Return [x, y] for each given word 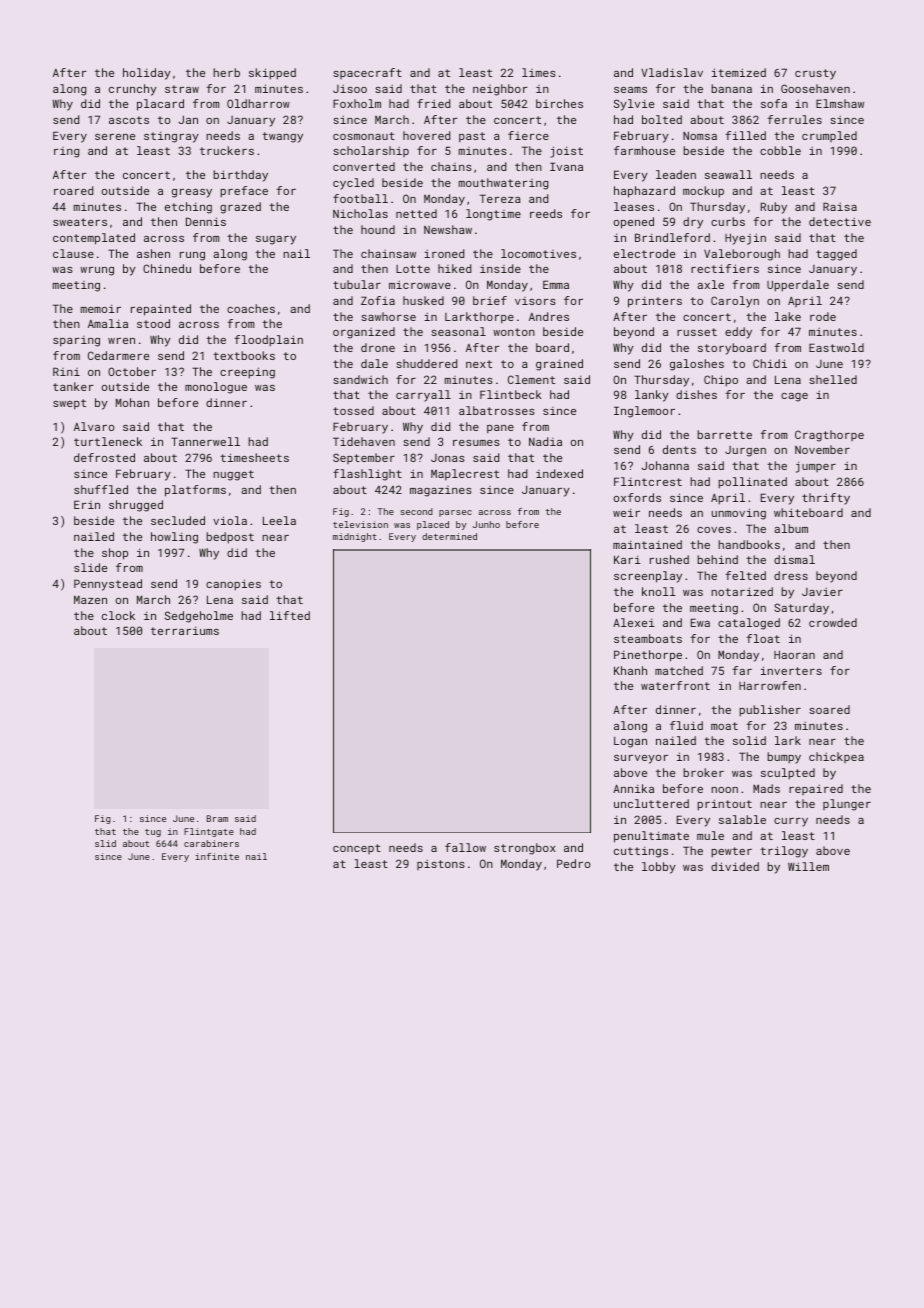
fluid [686, 725]
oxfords [637, 497]
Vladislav [672, 72]
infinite [217, 856]
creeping [247, 373]
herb [226, 72]
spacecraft [367, 73]
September [364, 458]
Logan [630, 742]
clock [118, 615]
